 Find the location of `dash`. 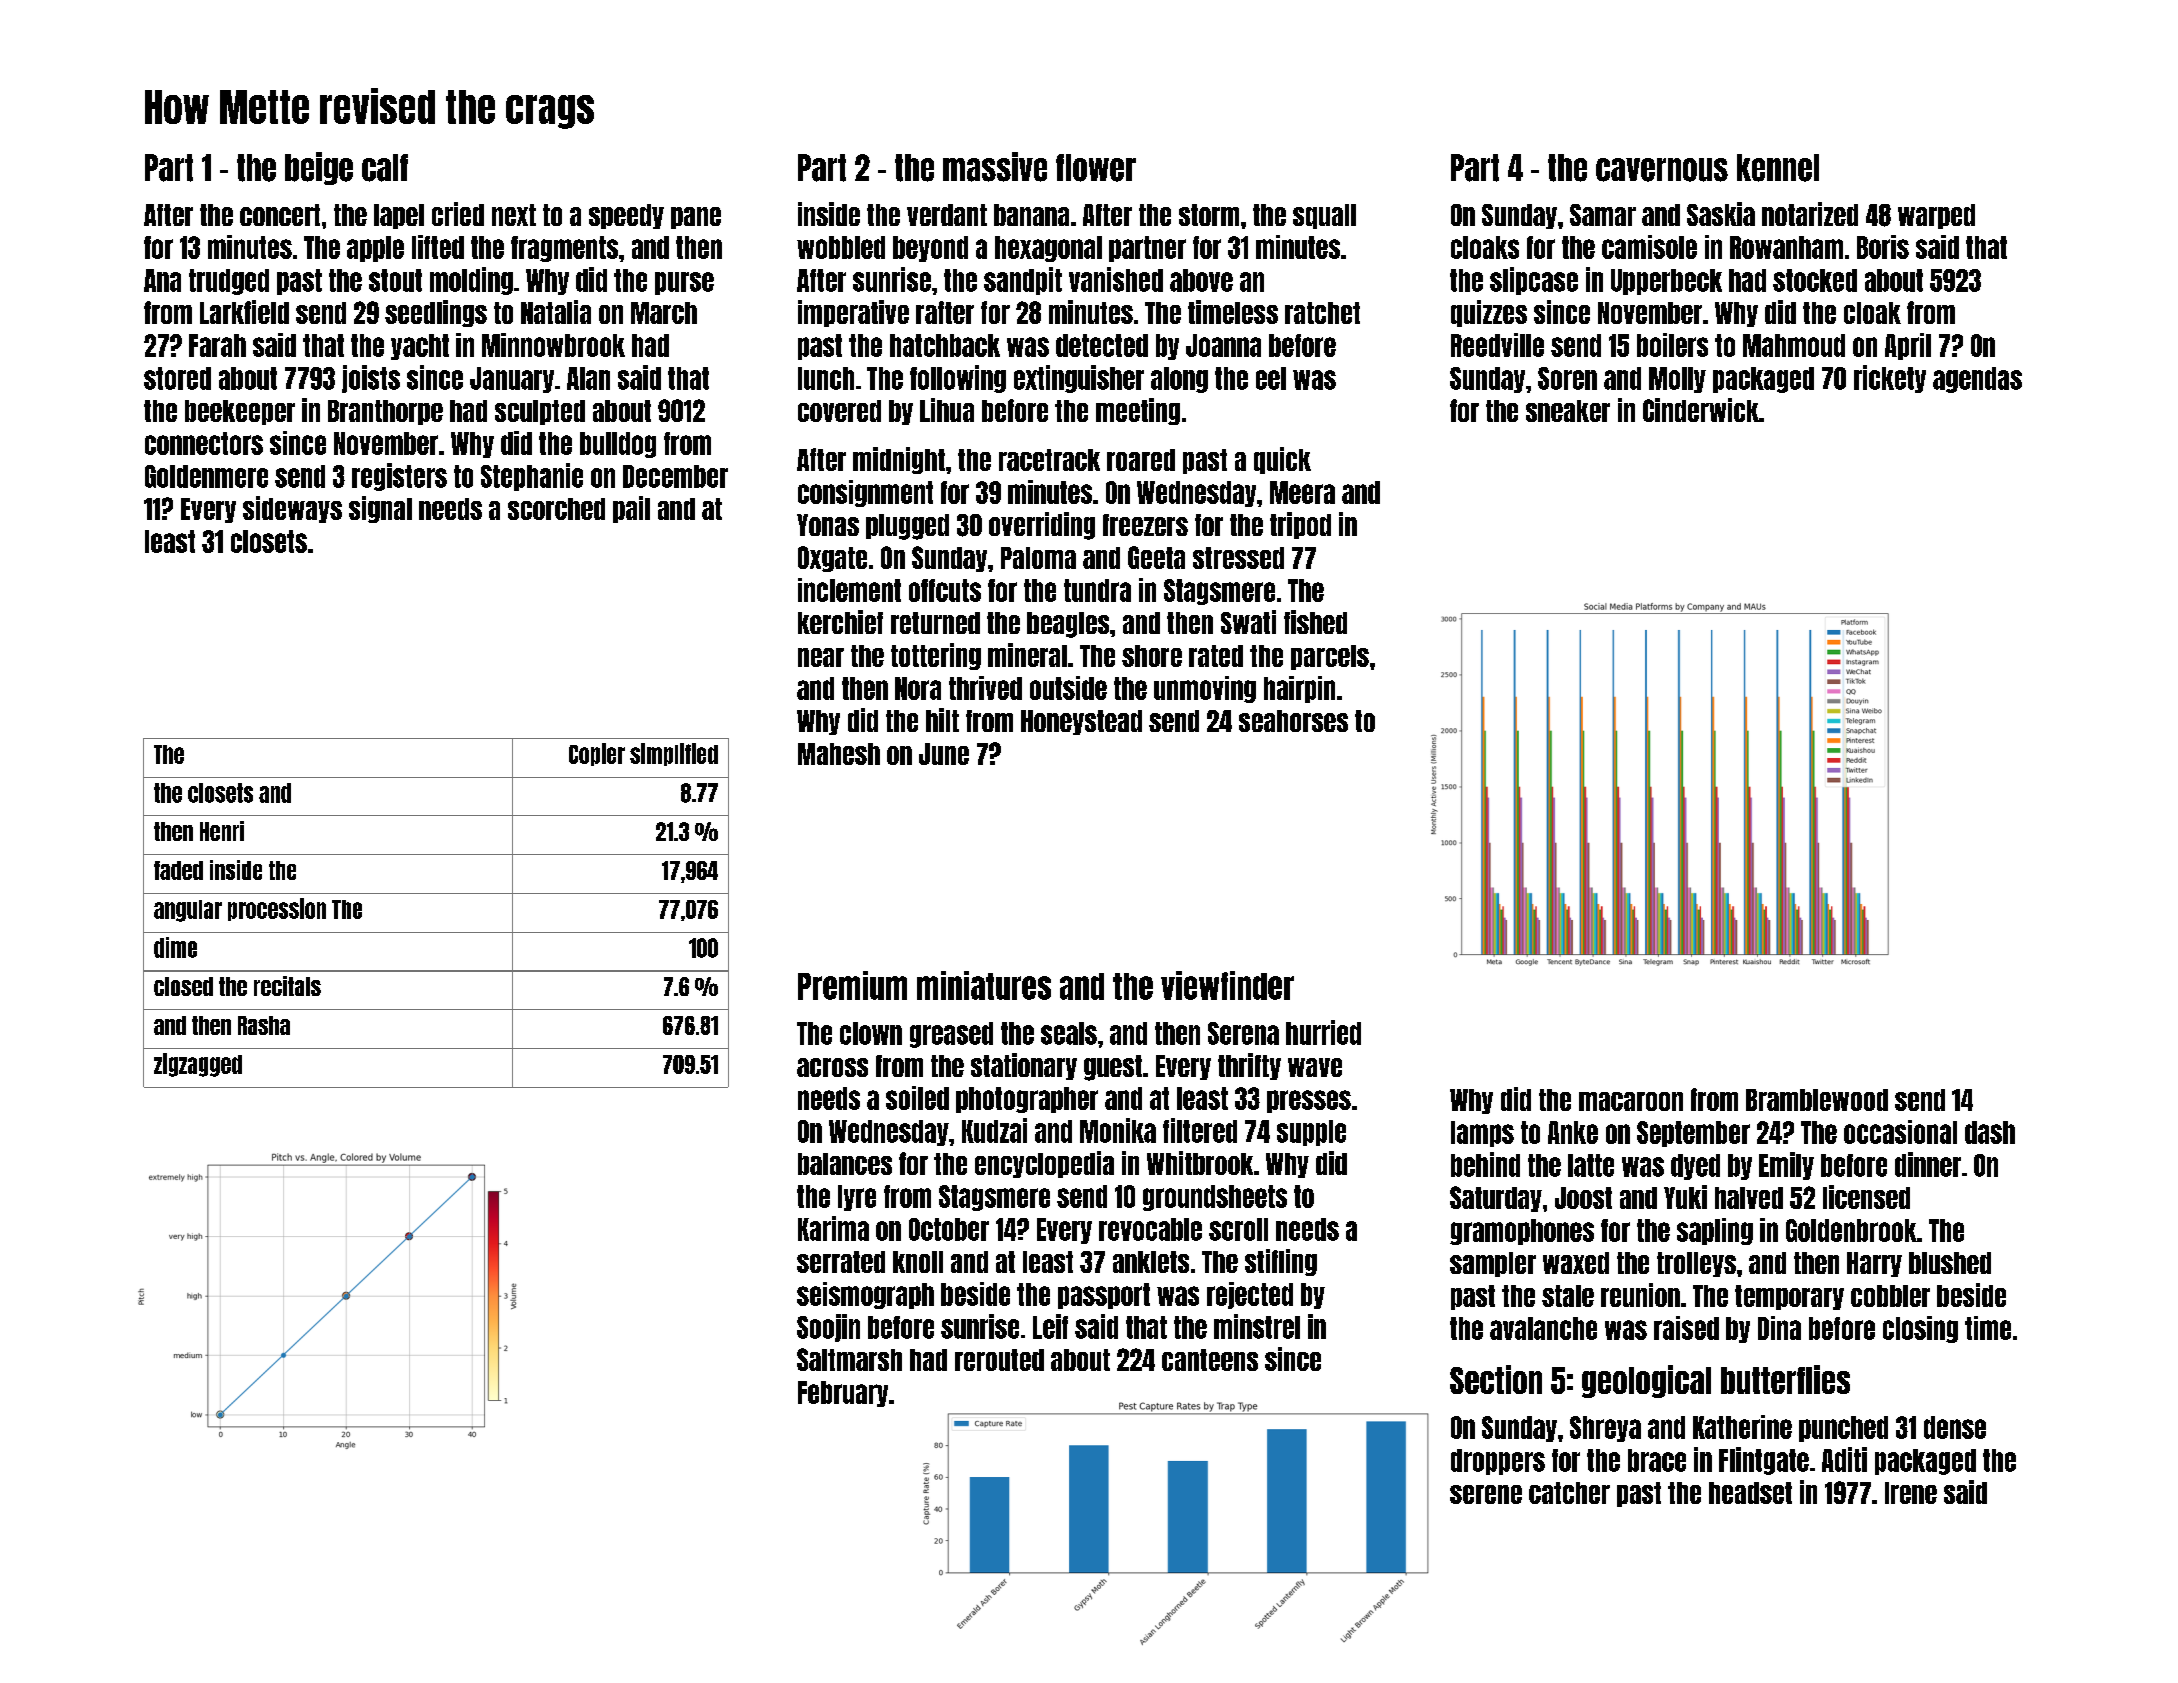

dash is located at coordinates (1990, 1132).
